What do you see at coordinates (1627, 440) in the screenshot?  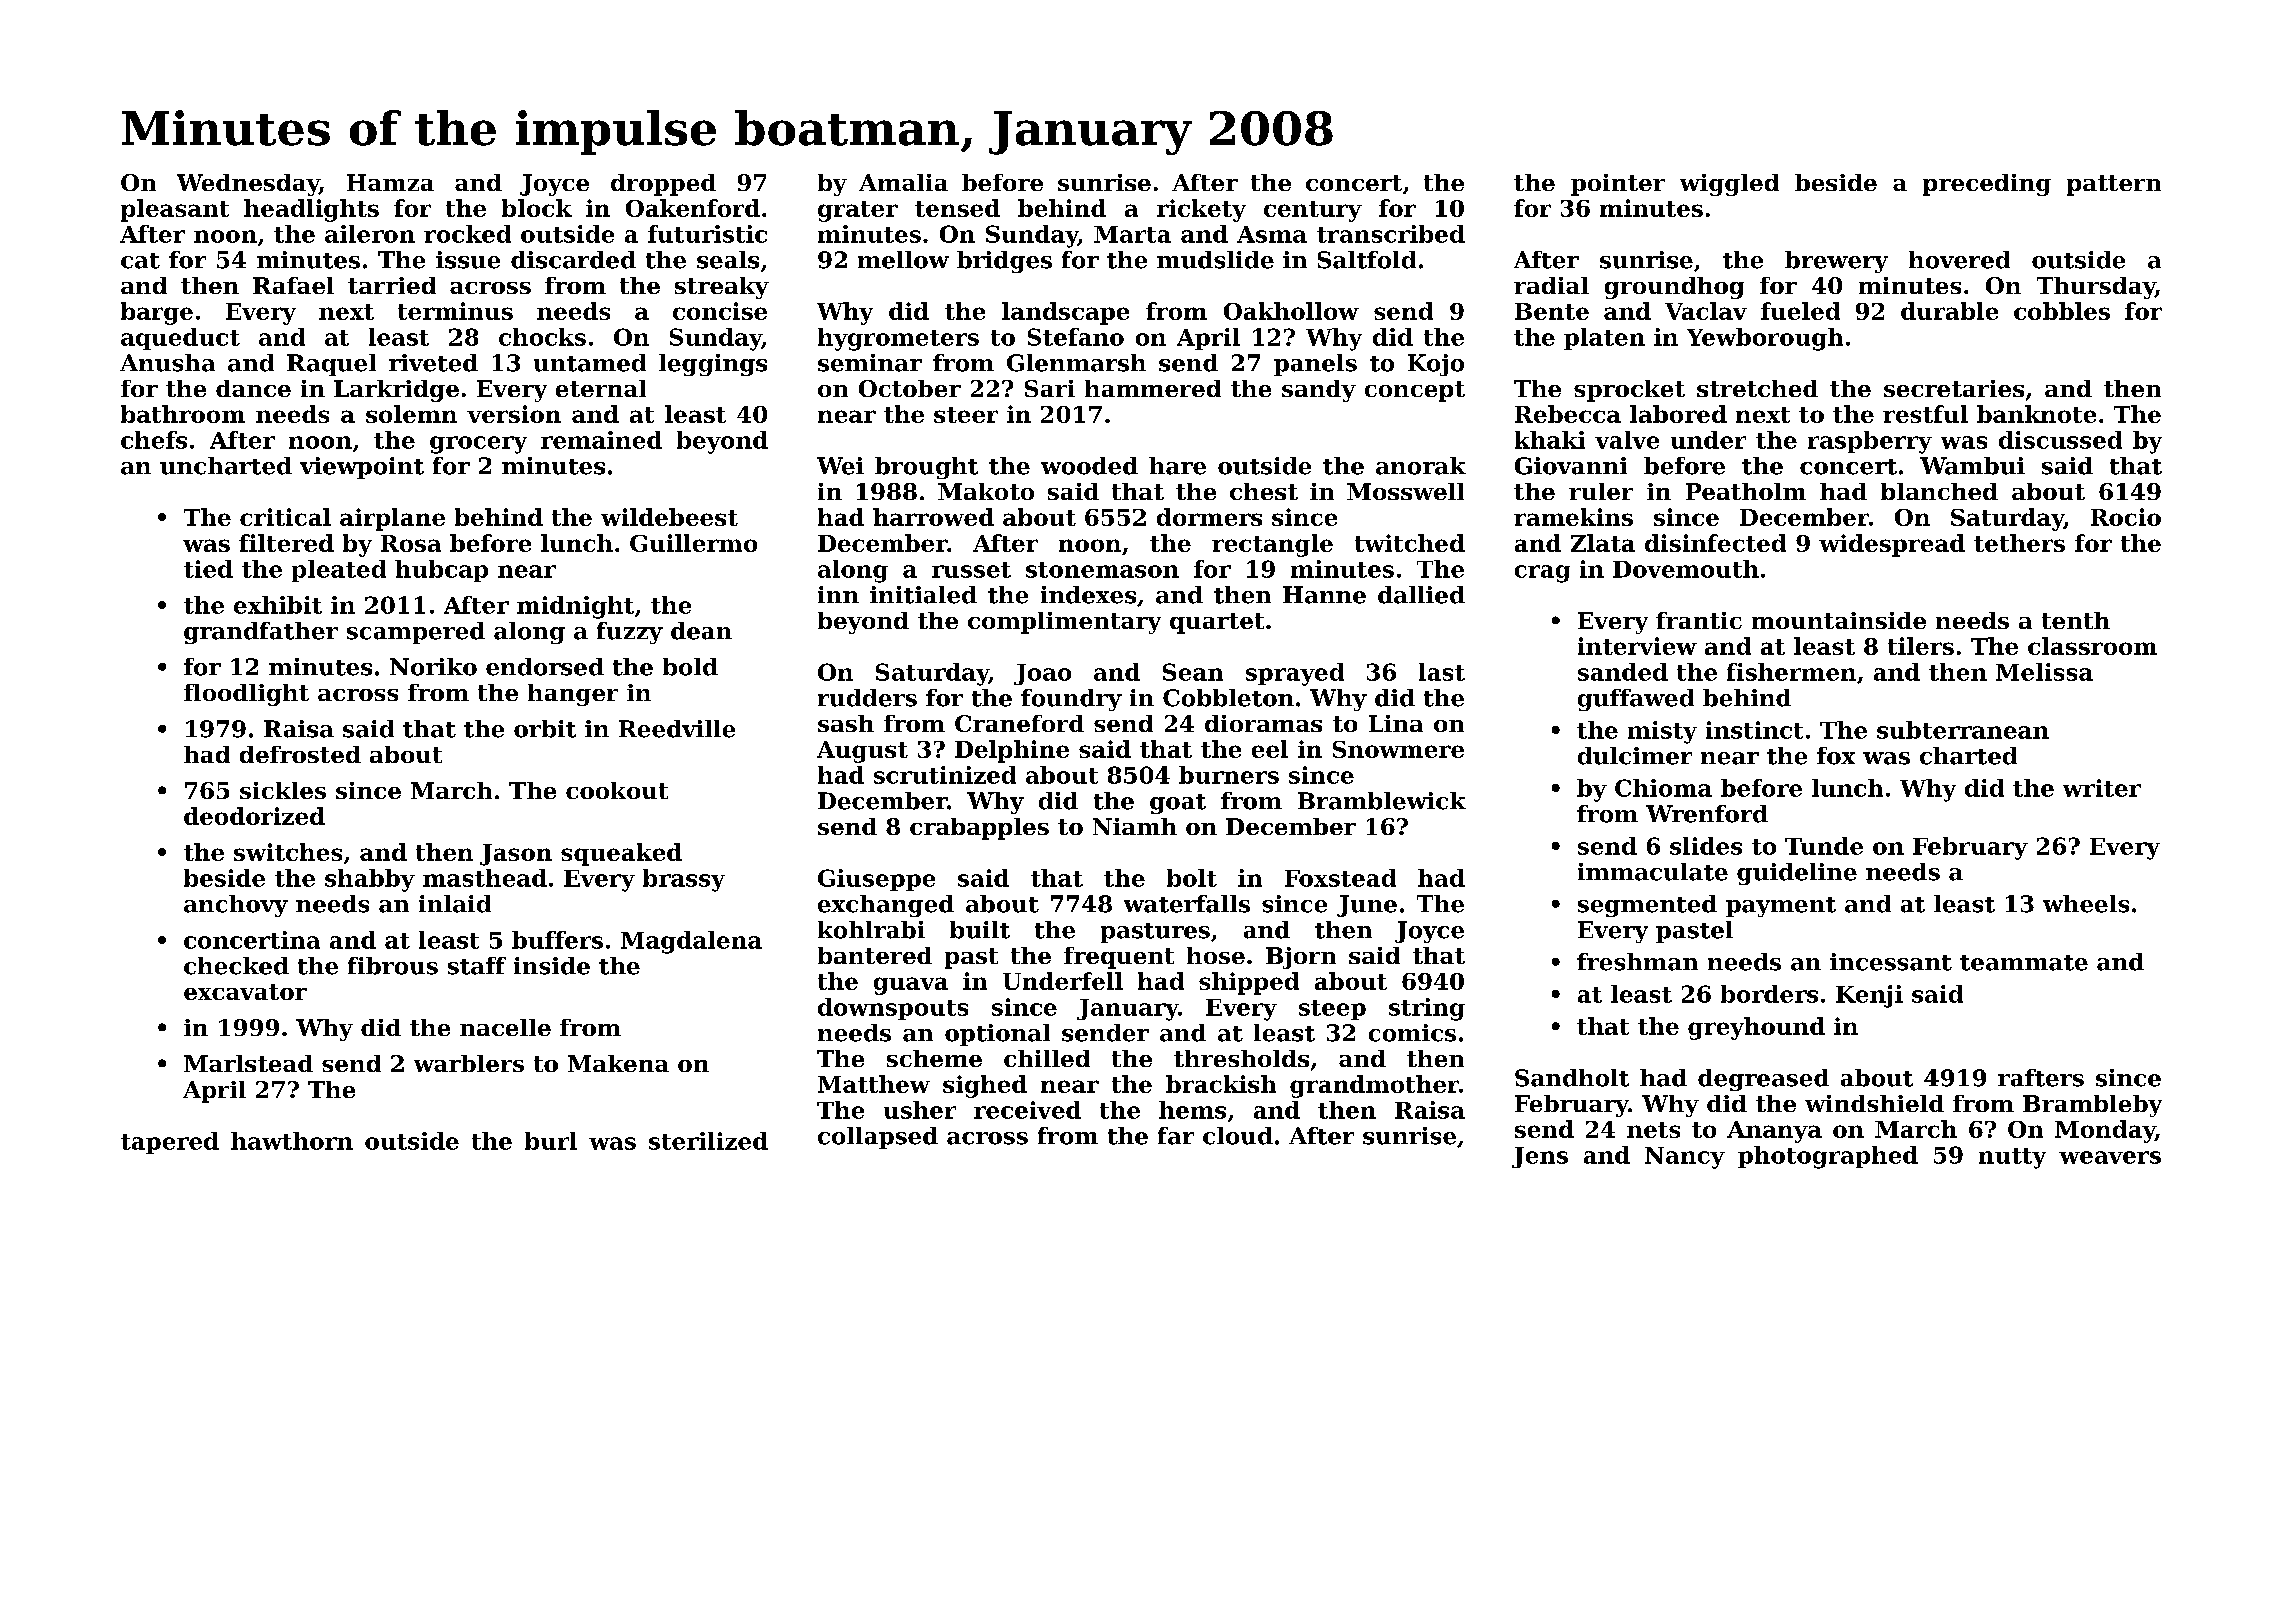 I see `valve` at bounding box center [1627, 440].
